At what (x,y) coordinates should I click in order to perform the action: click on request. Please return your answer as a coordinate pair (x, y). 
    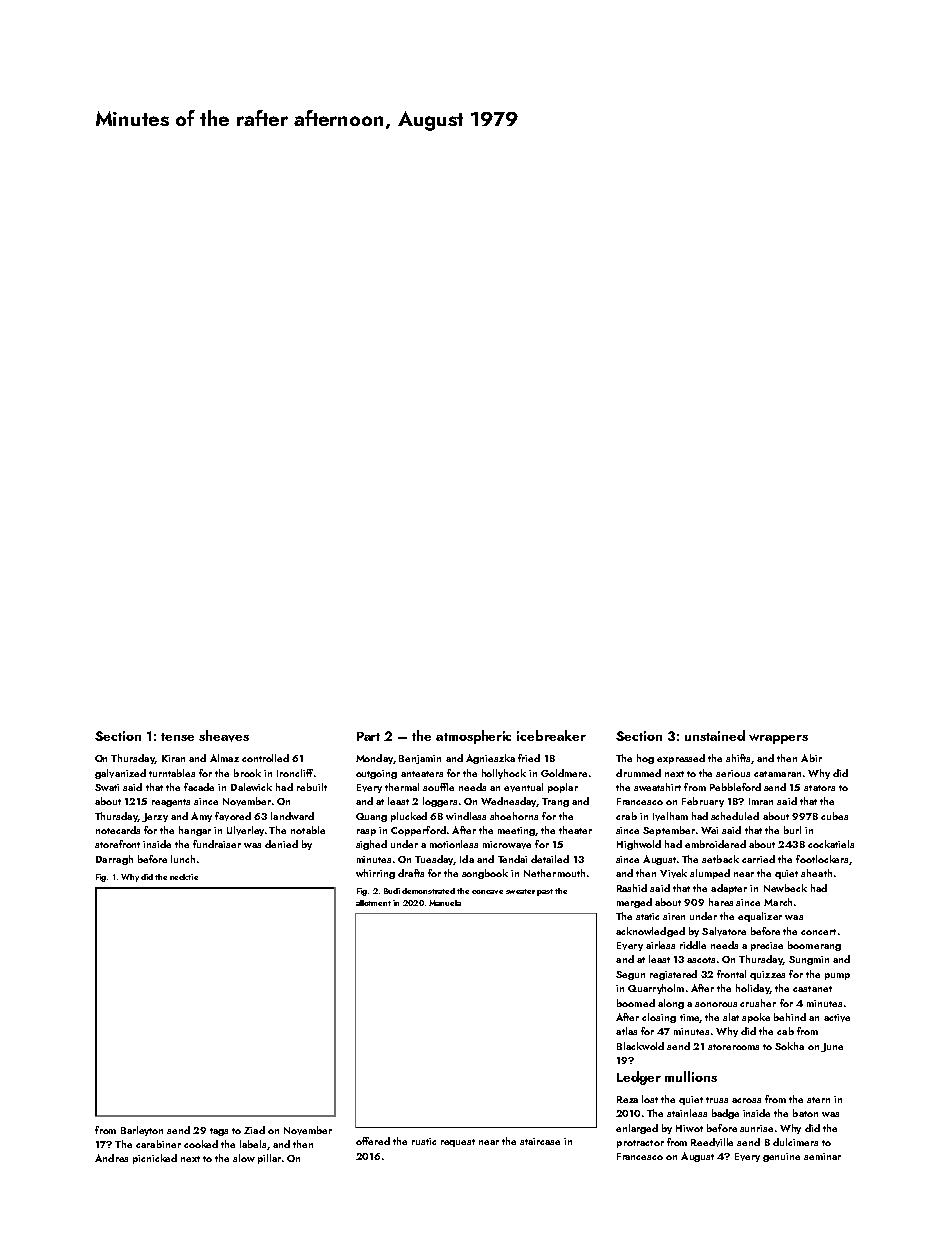
    Looking at the image, I should click on (458, 1143).
